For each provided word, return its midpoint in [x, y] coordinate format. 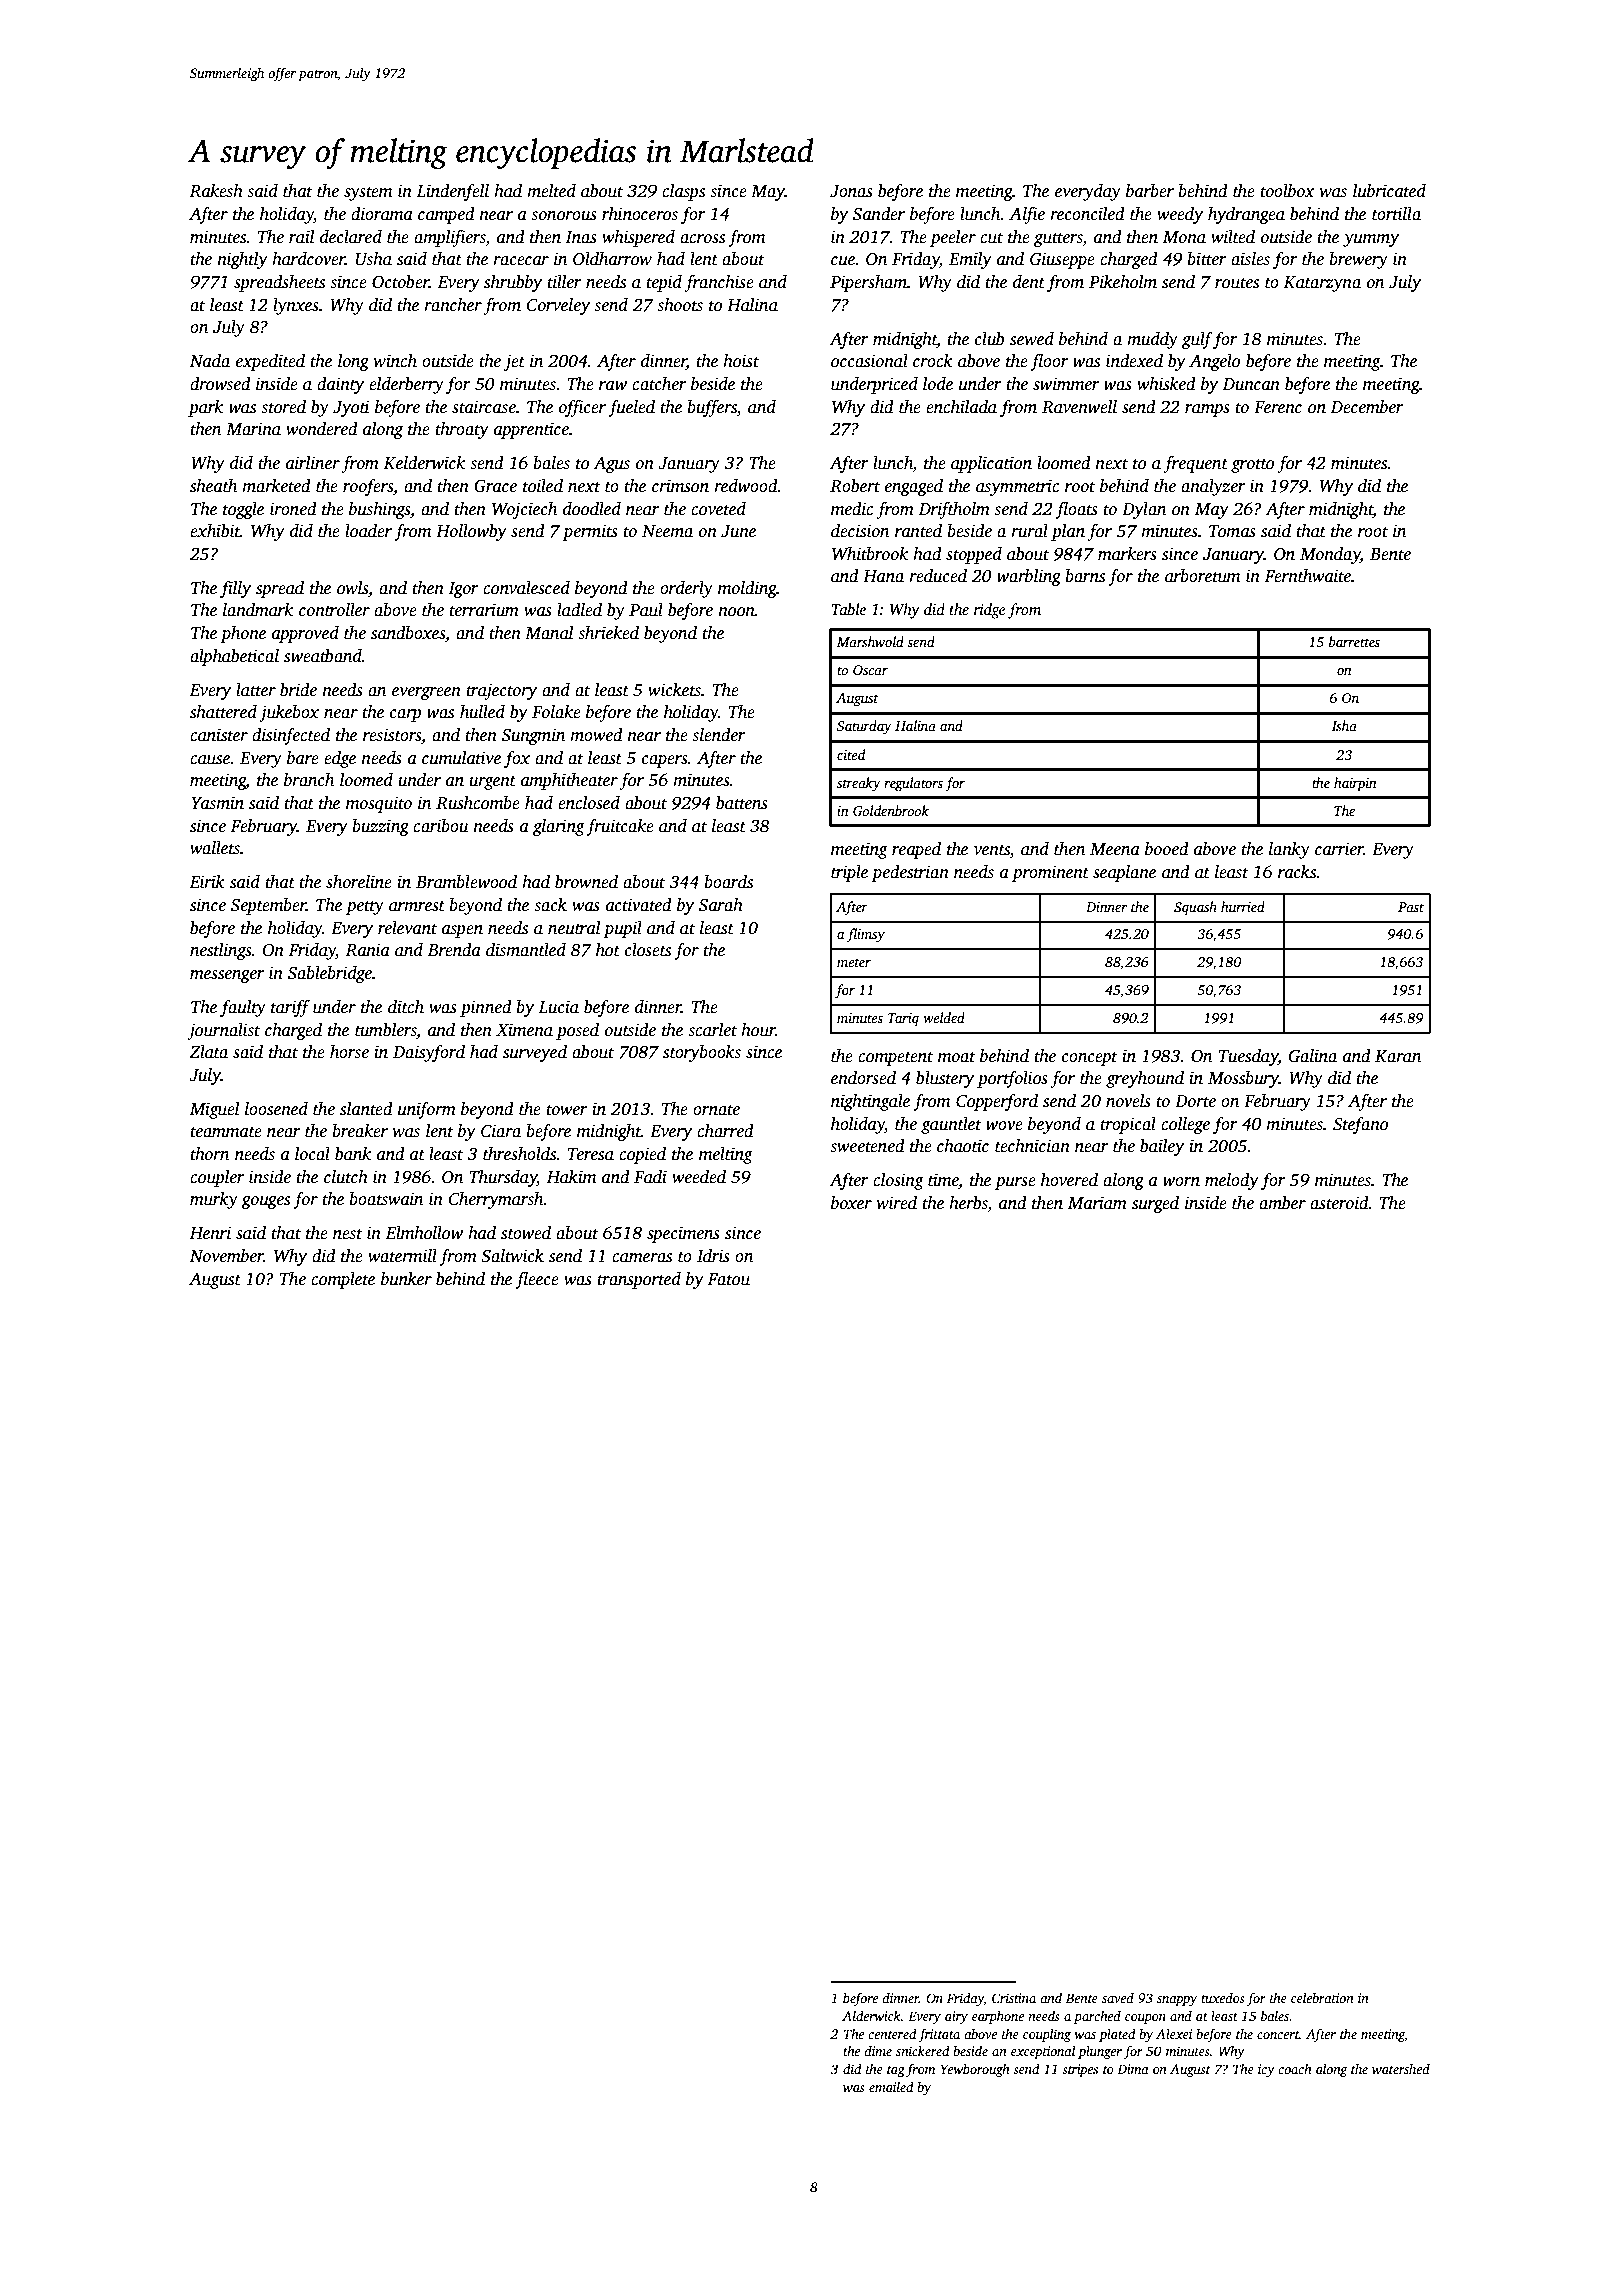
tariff [290, 1008]
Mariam [1097, 1203]
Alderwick [871, 2016]
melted [551, 191]
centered [892, 2034]
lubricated [1389, 191]
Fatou [728, 1279]
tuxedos [1223, 1998]
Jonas [851, 191]
